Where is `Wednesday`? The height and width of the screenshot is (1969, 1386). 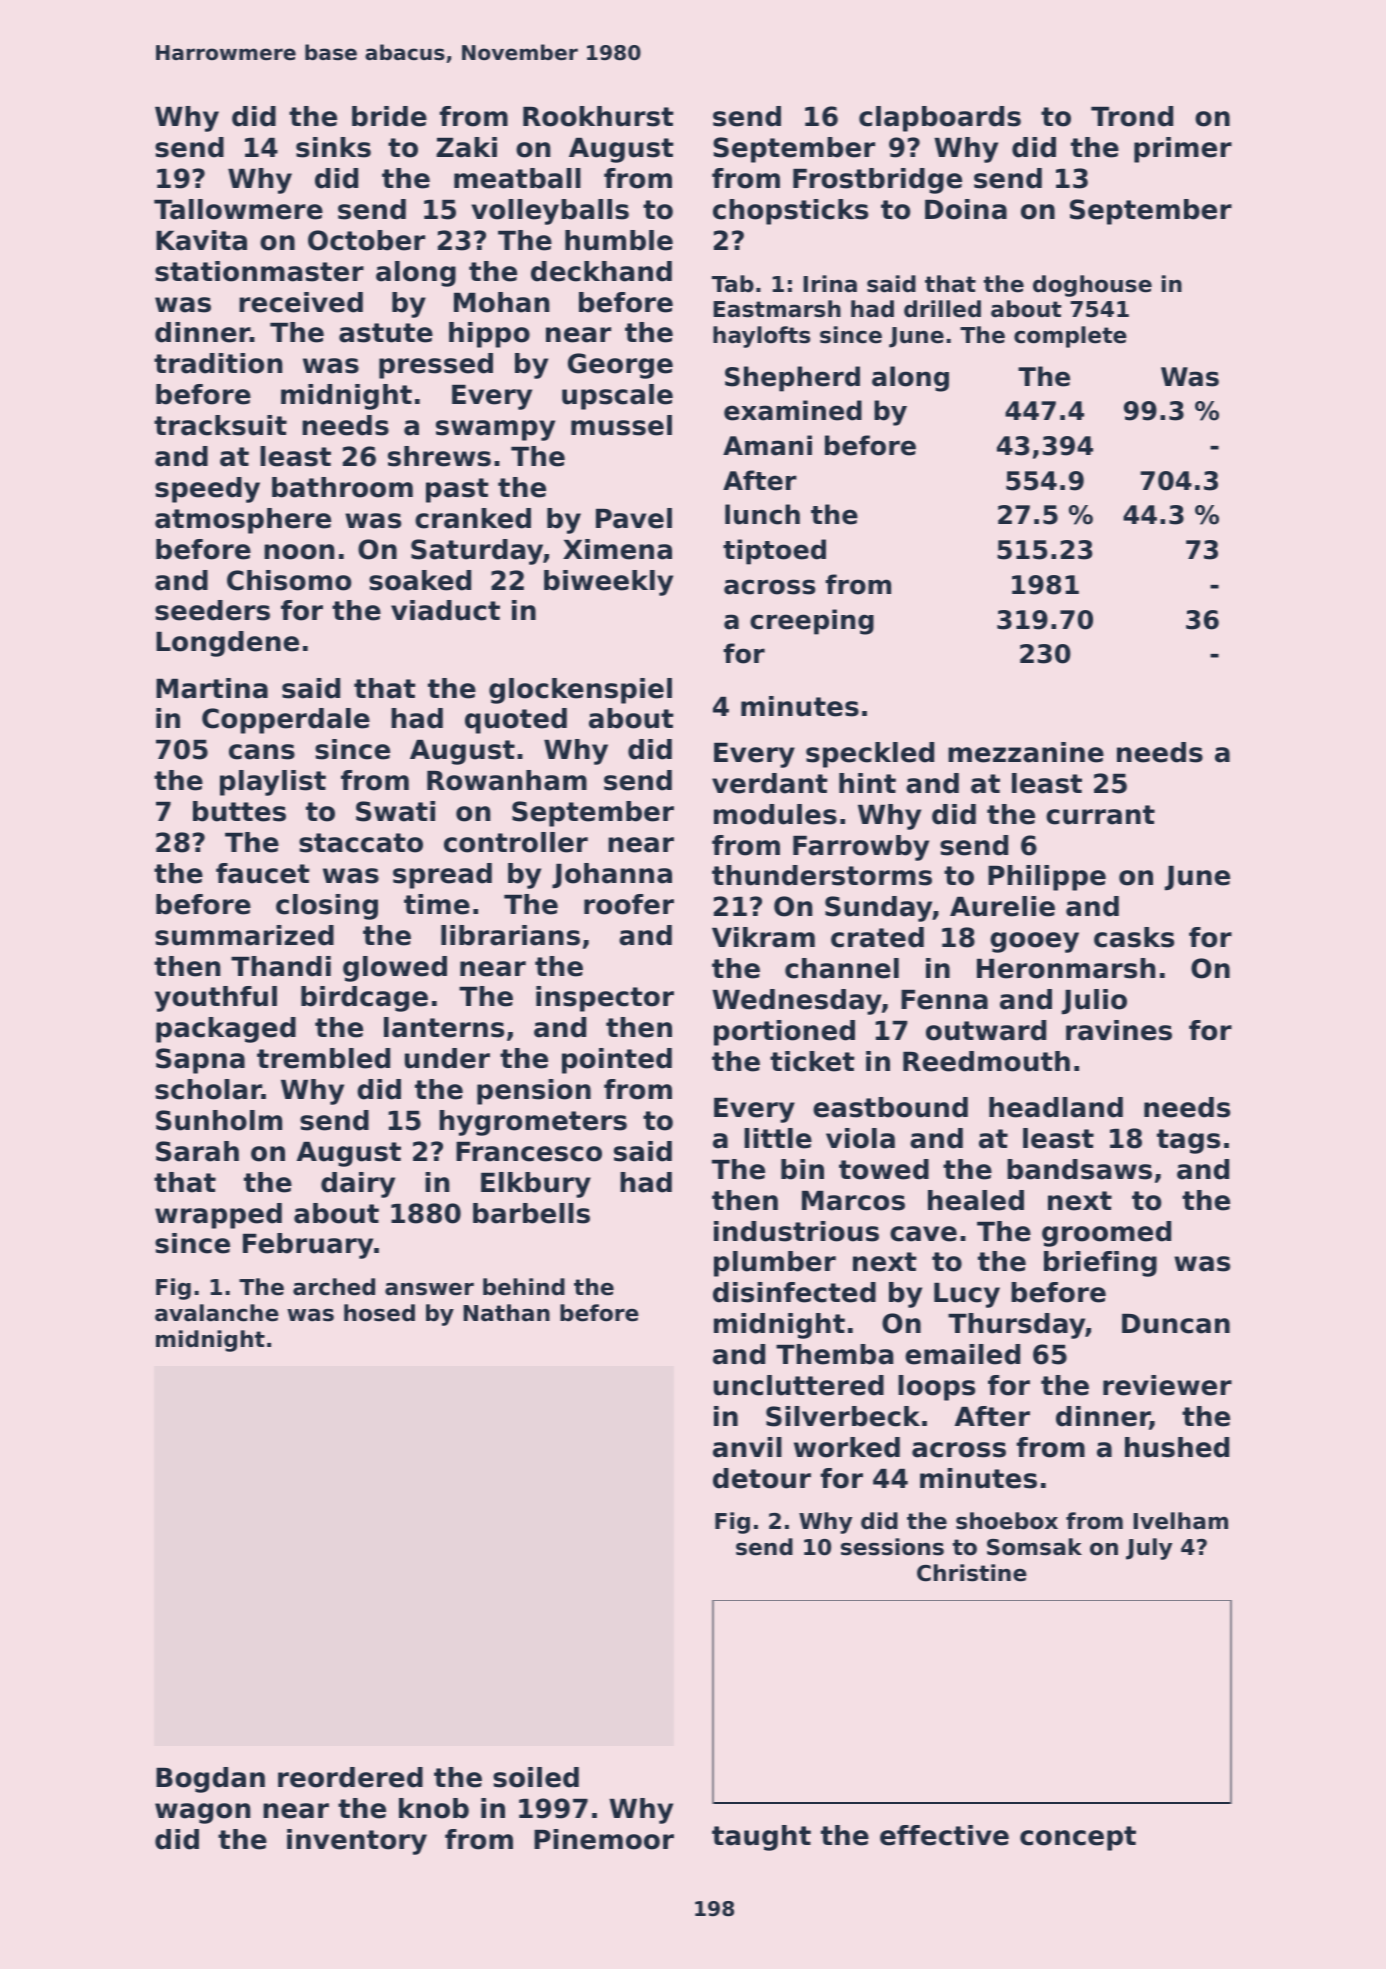
Wednesday is located at coordinates (797, 1002).
